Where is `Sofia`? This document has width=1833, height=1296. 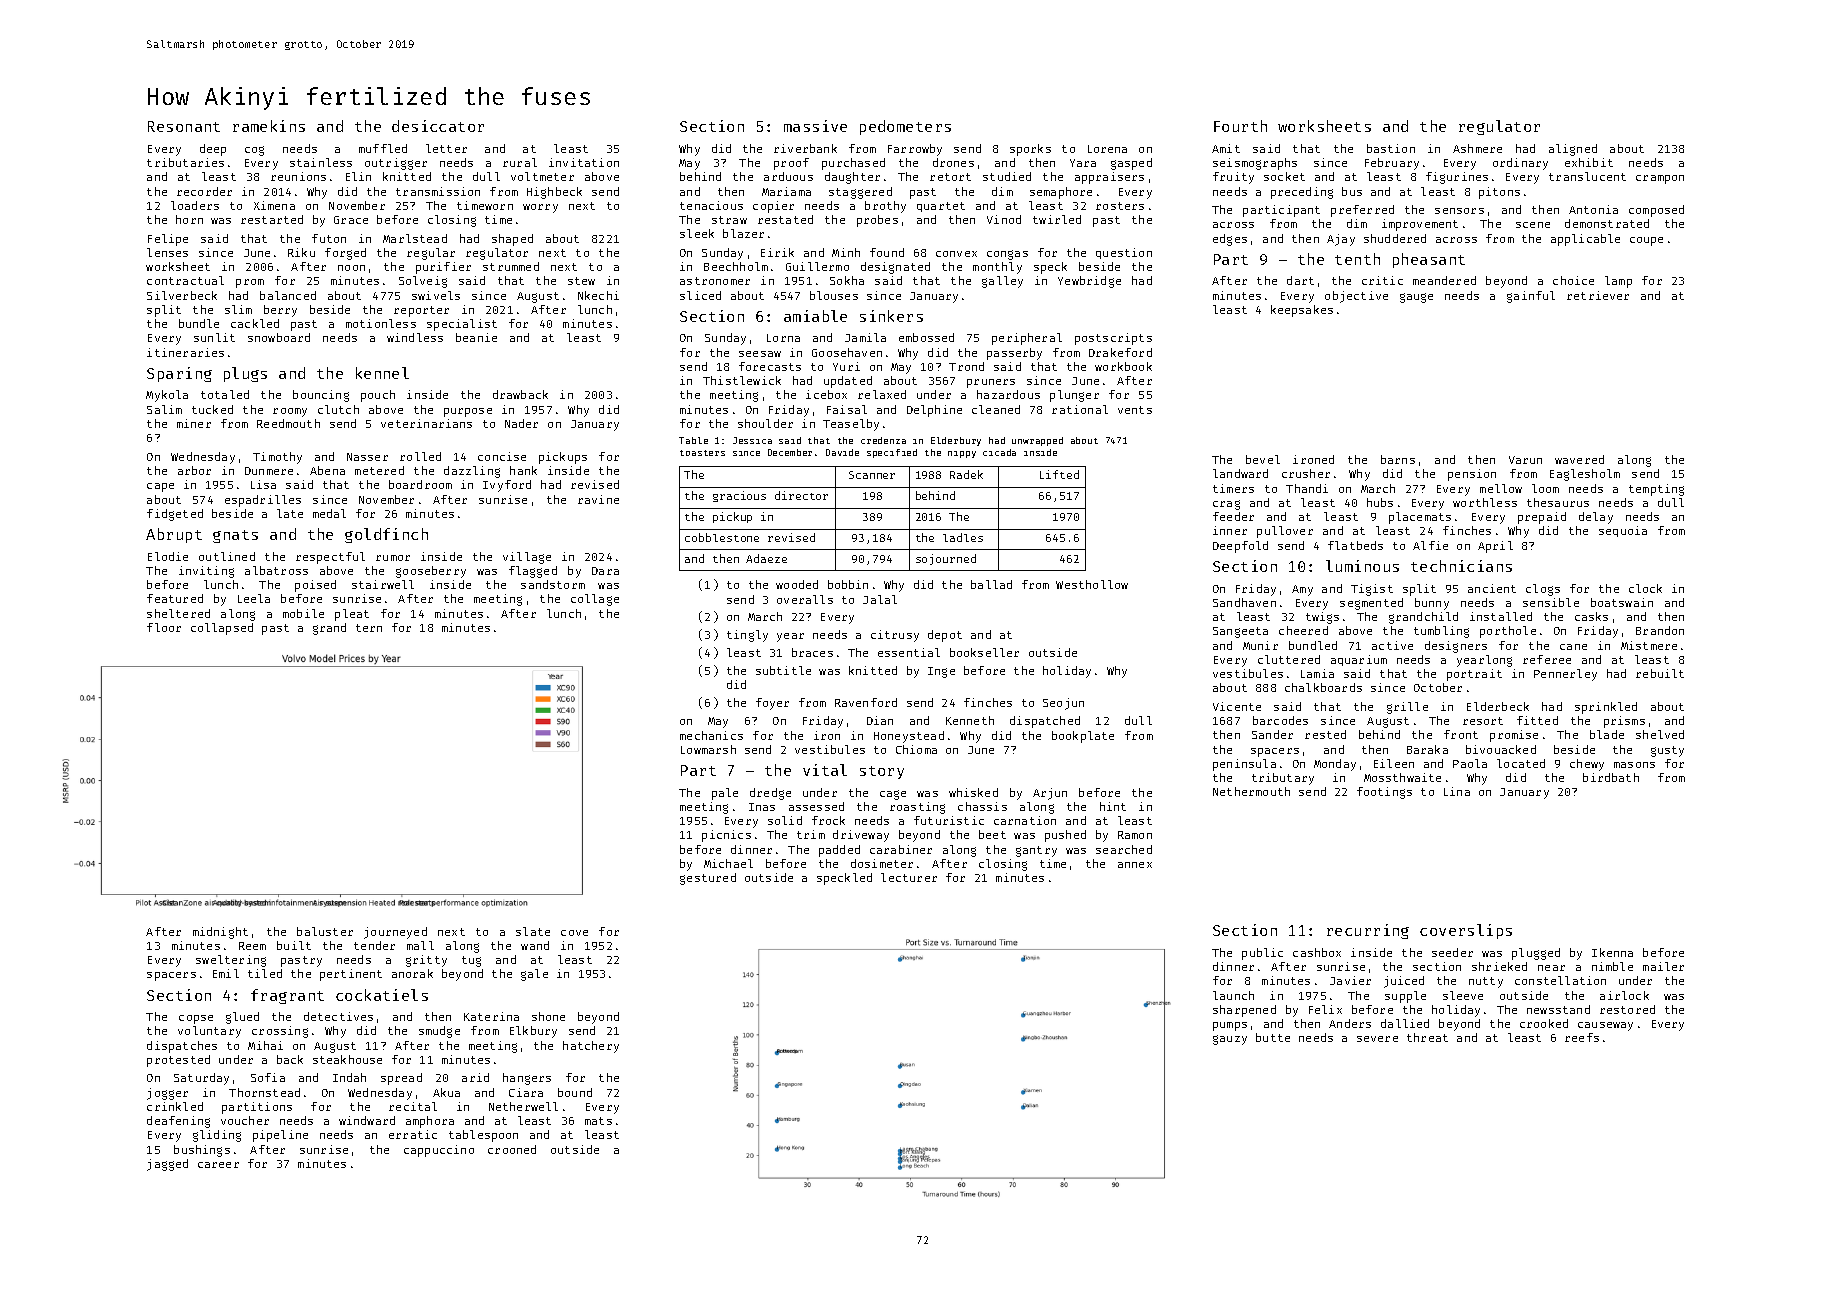
Sofia is located at coordinates (268, 1077).
